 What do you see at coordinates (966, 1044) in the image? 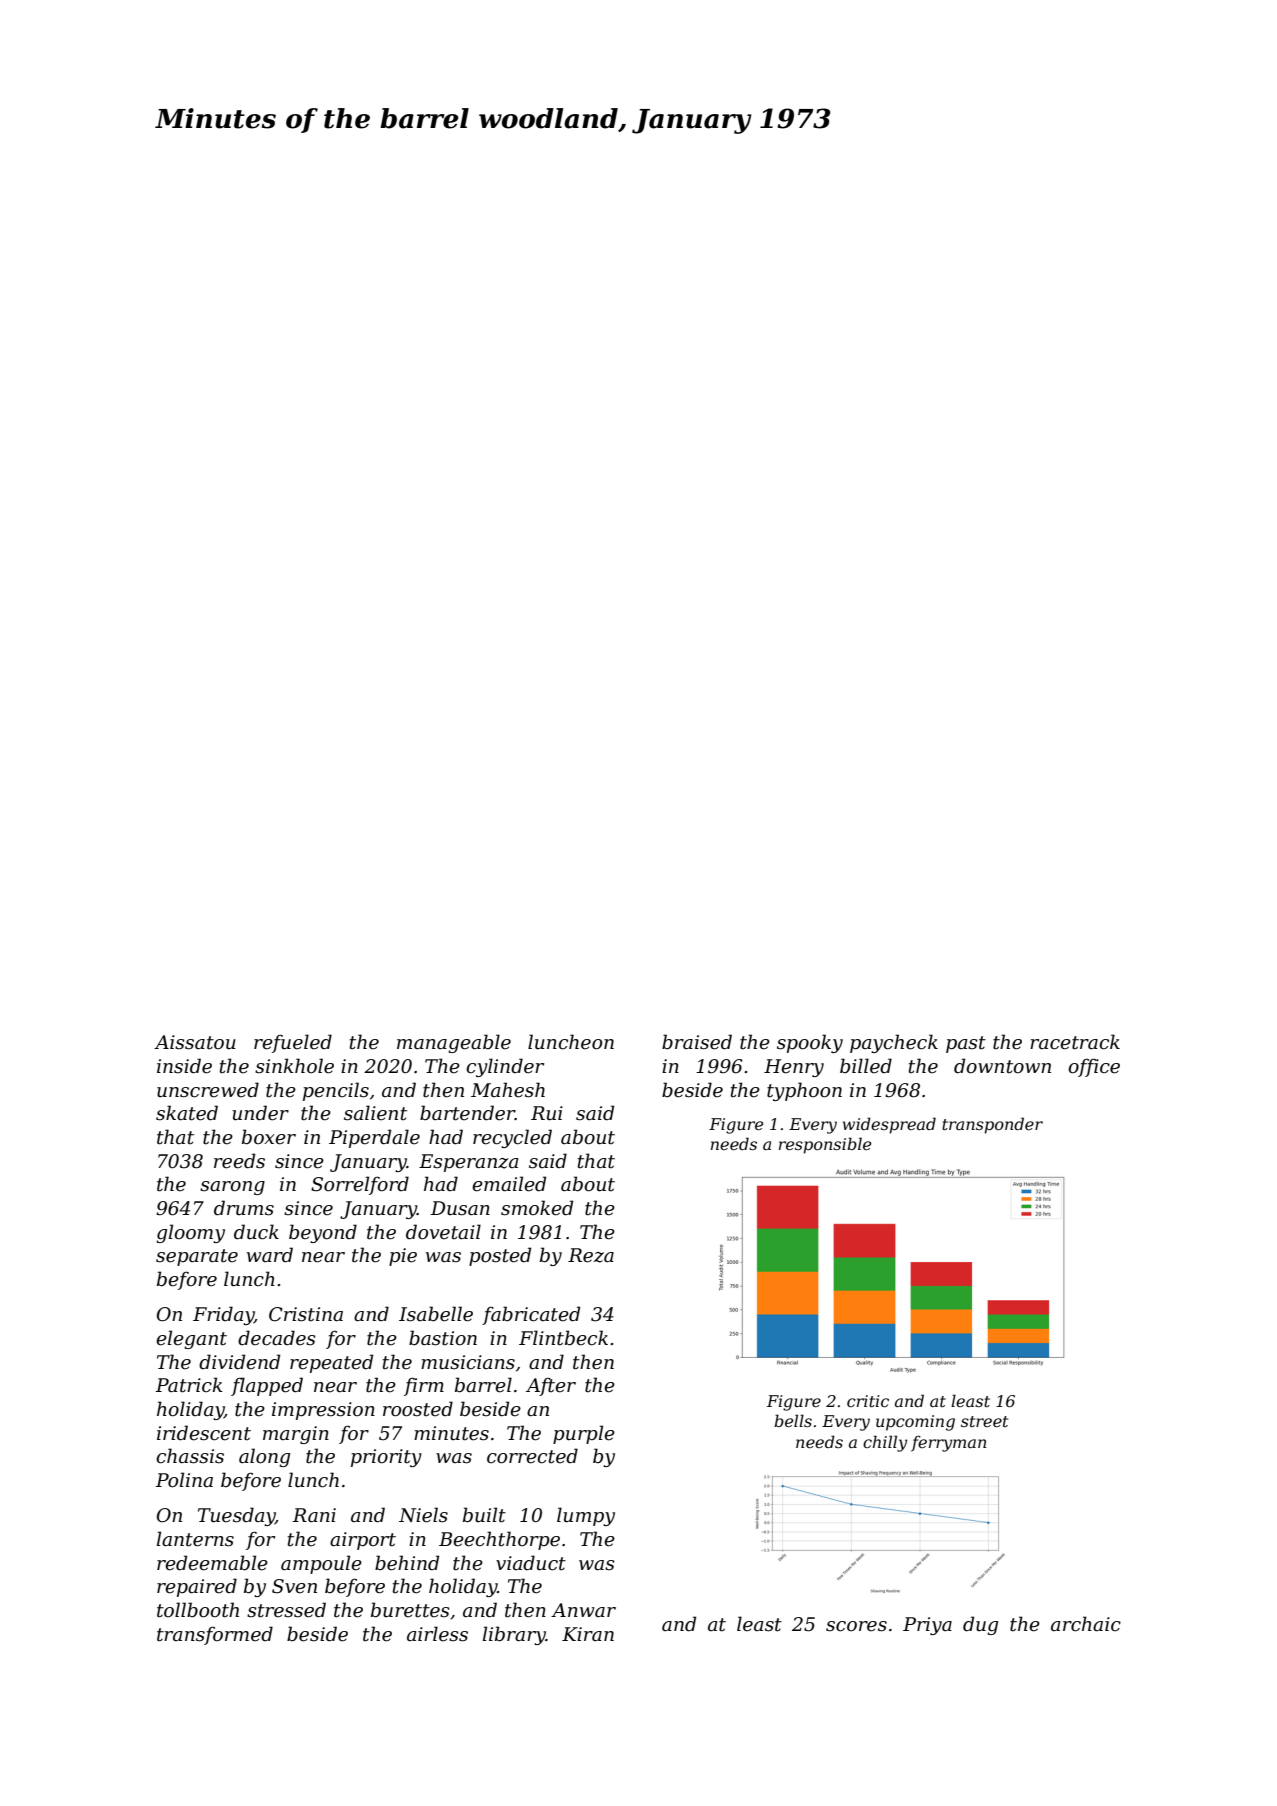
I see `past` at bounding box center [966, 1044].
